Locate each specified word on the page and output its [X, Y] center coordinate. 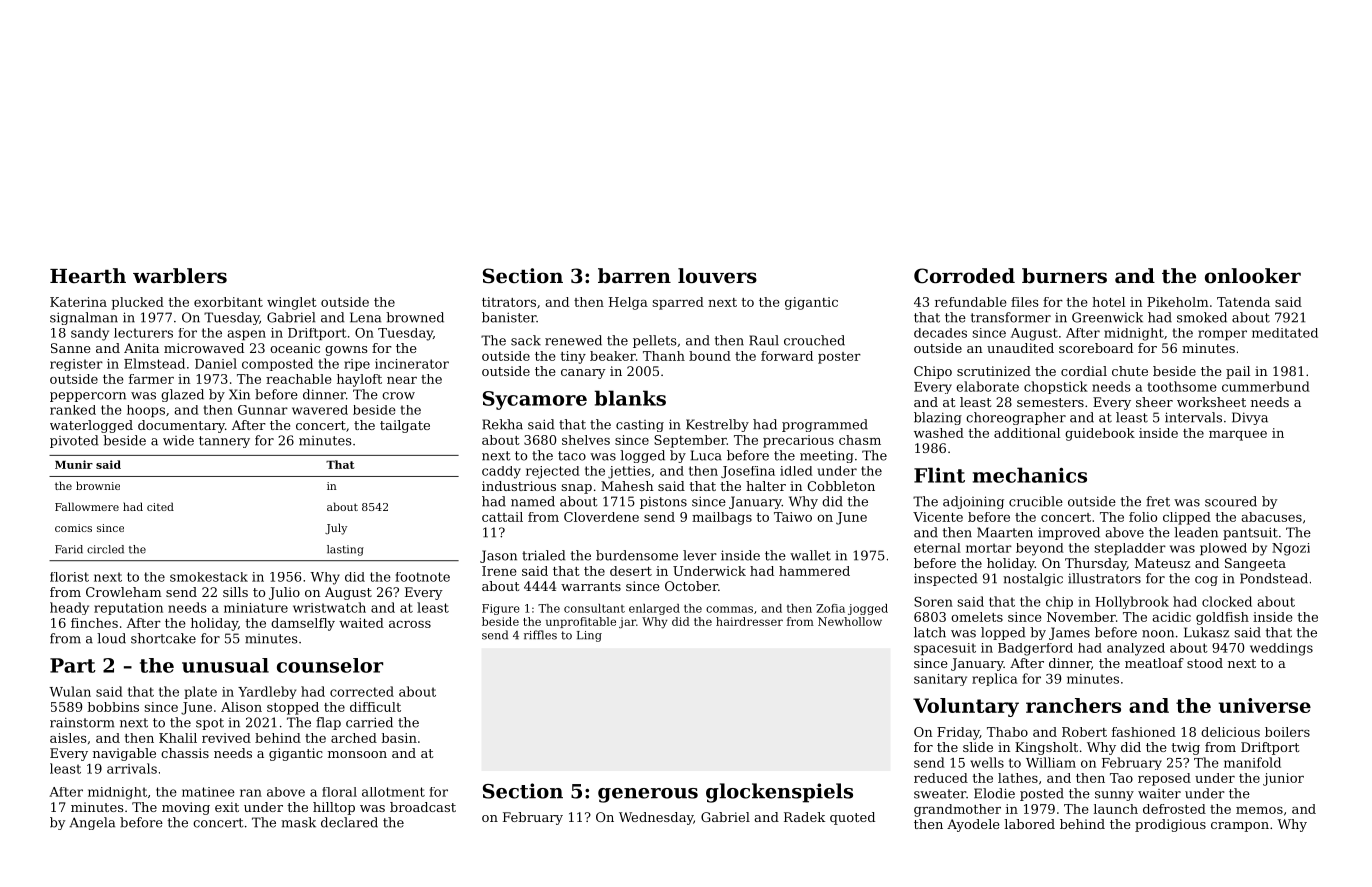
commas [729, 609]
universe [1265, 705]
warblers [180, 276]
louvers [717, 276]
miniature [256, 608]
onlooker [1253, 276]
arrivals [132, 768]
